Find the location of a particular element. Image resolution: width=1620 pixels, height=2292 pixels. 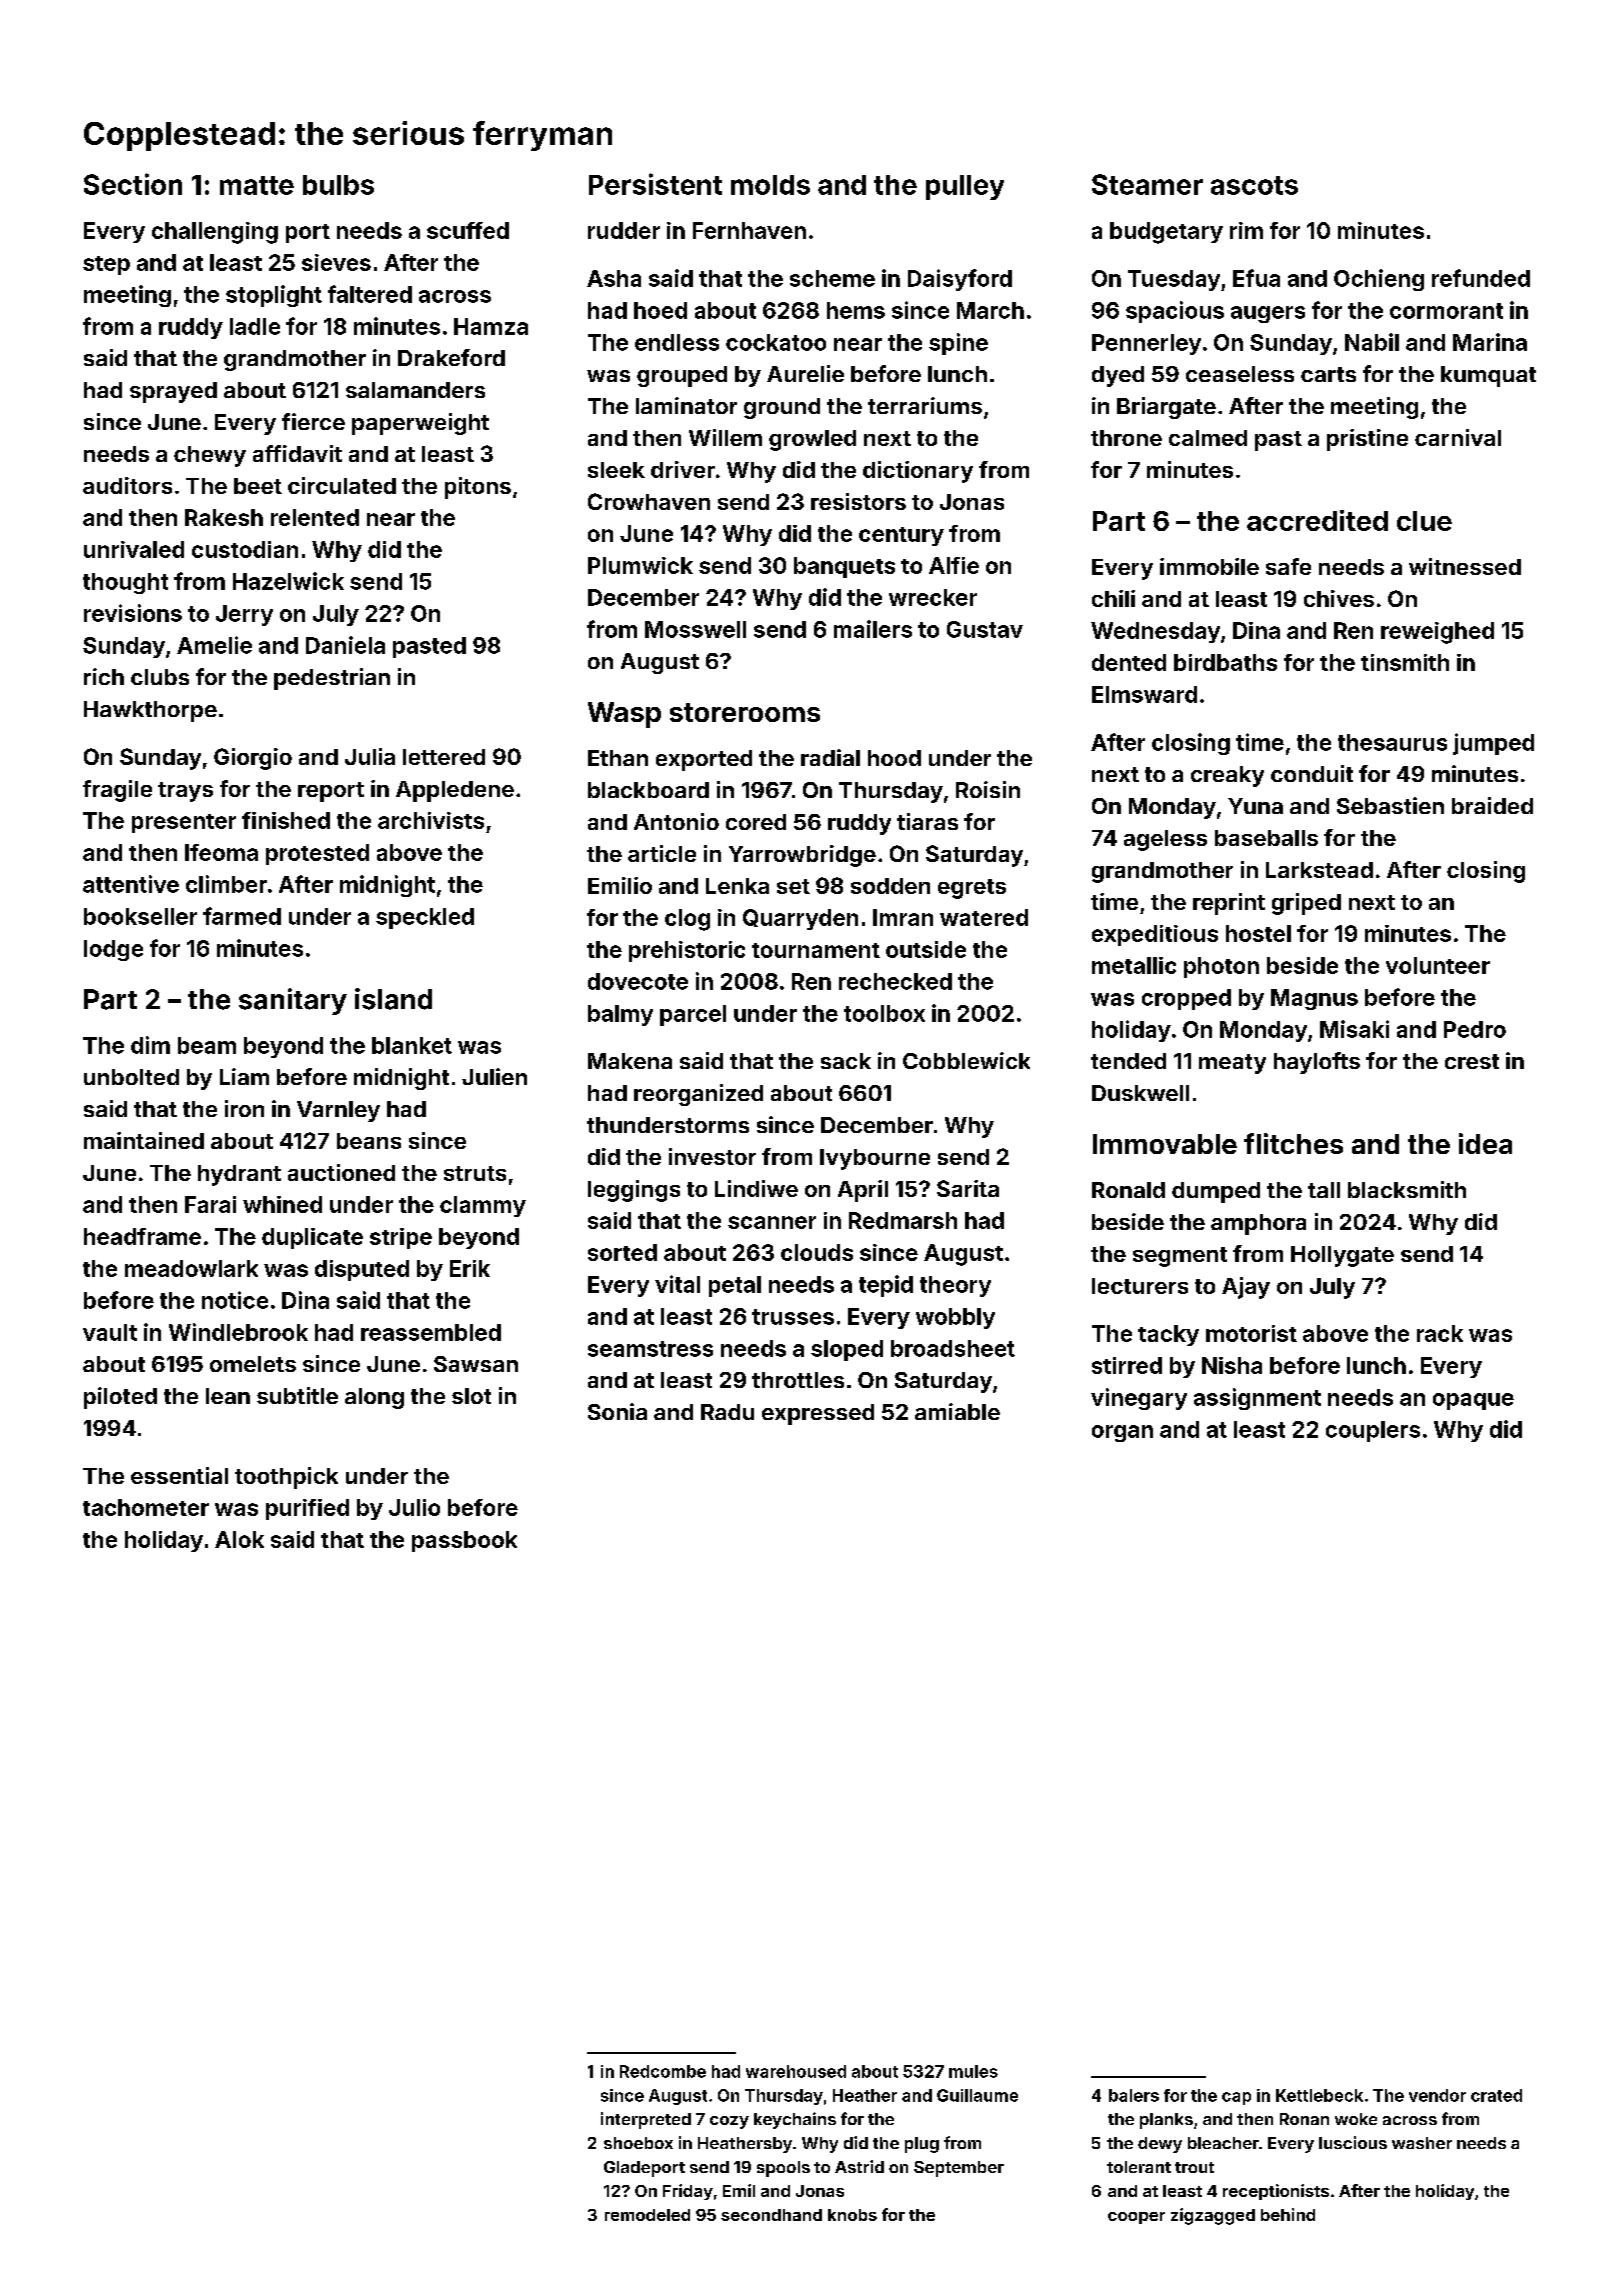

paperweight is located at coordinates (420, 424).
